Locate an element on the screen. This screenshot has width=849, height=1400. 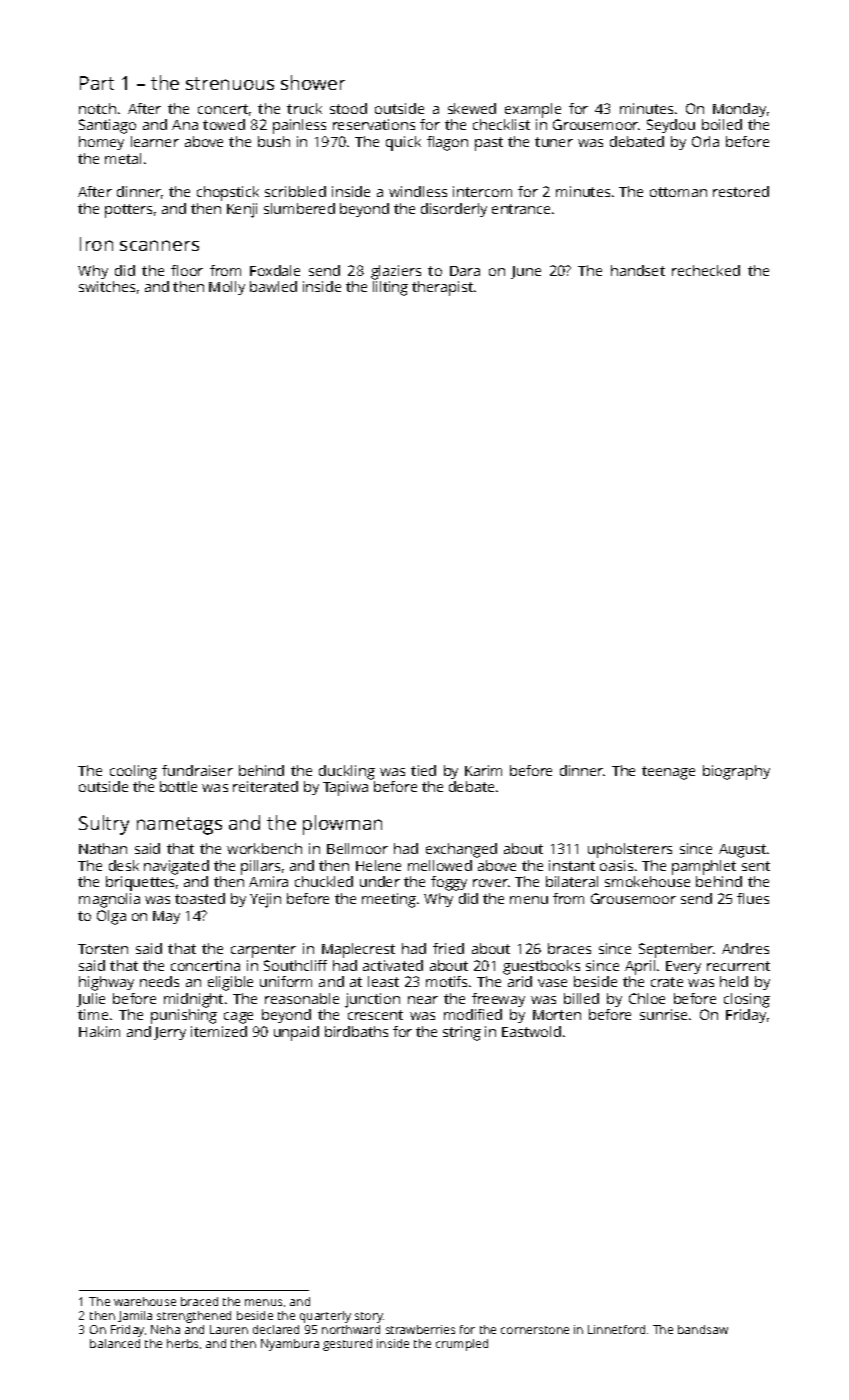
Karim is located at coordinates (483, 770).
